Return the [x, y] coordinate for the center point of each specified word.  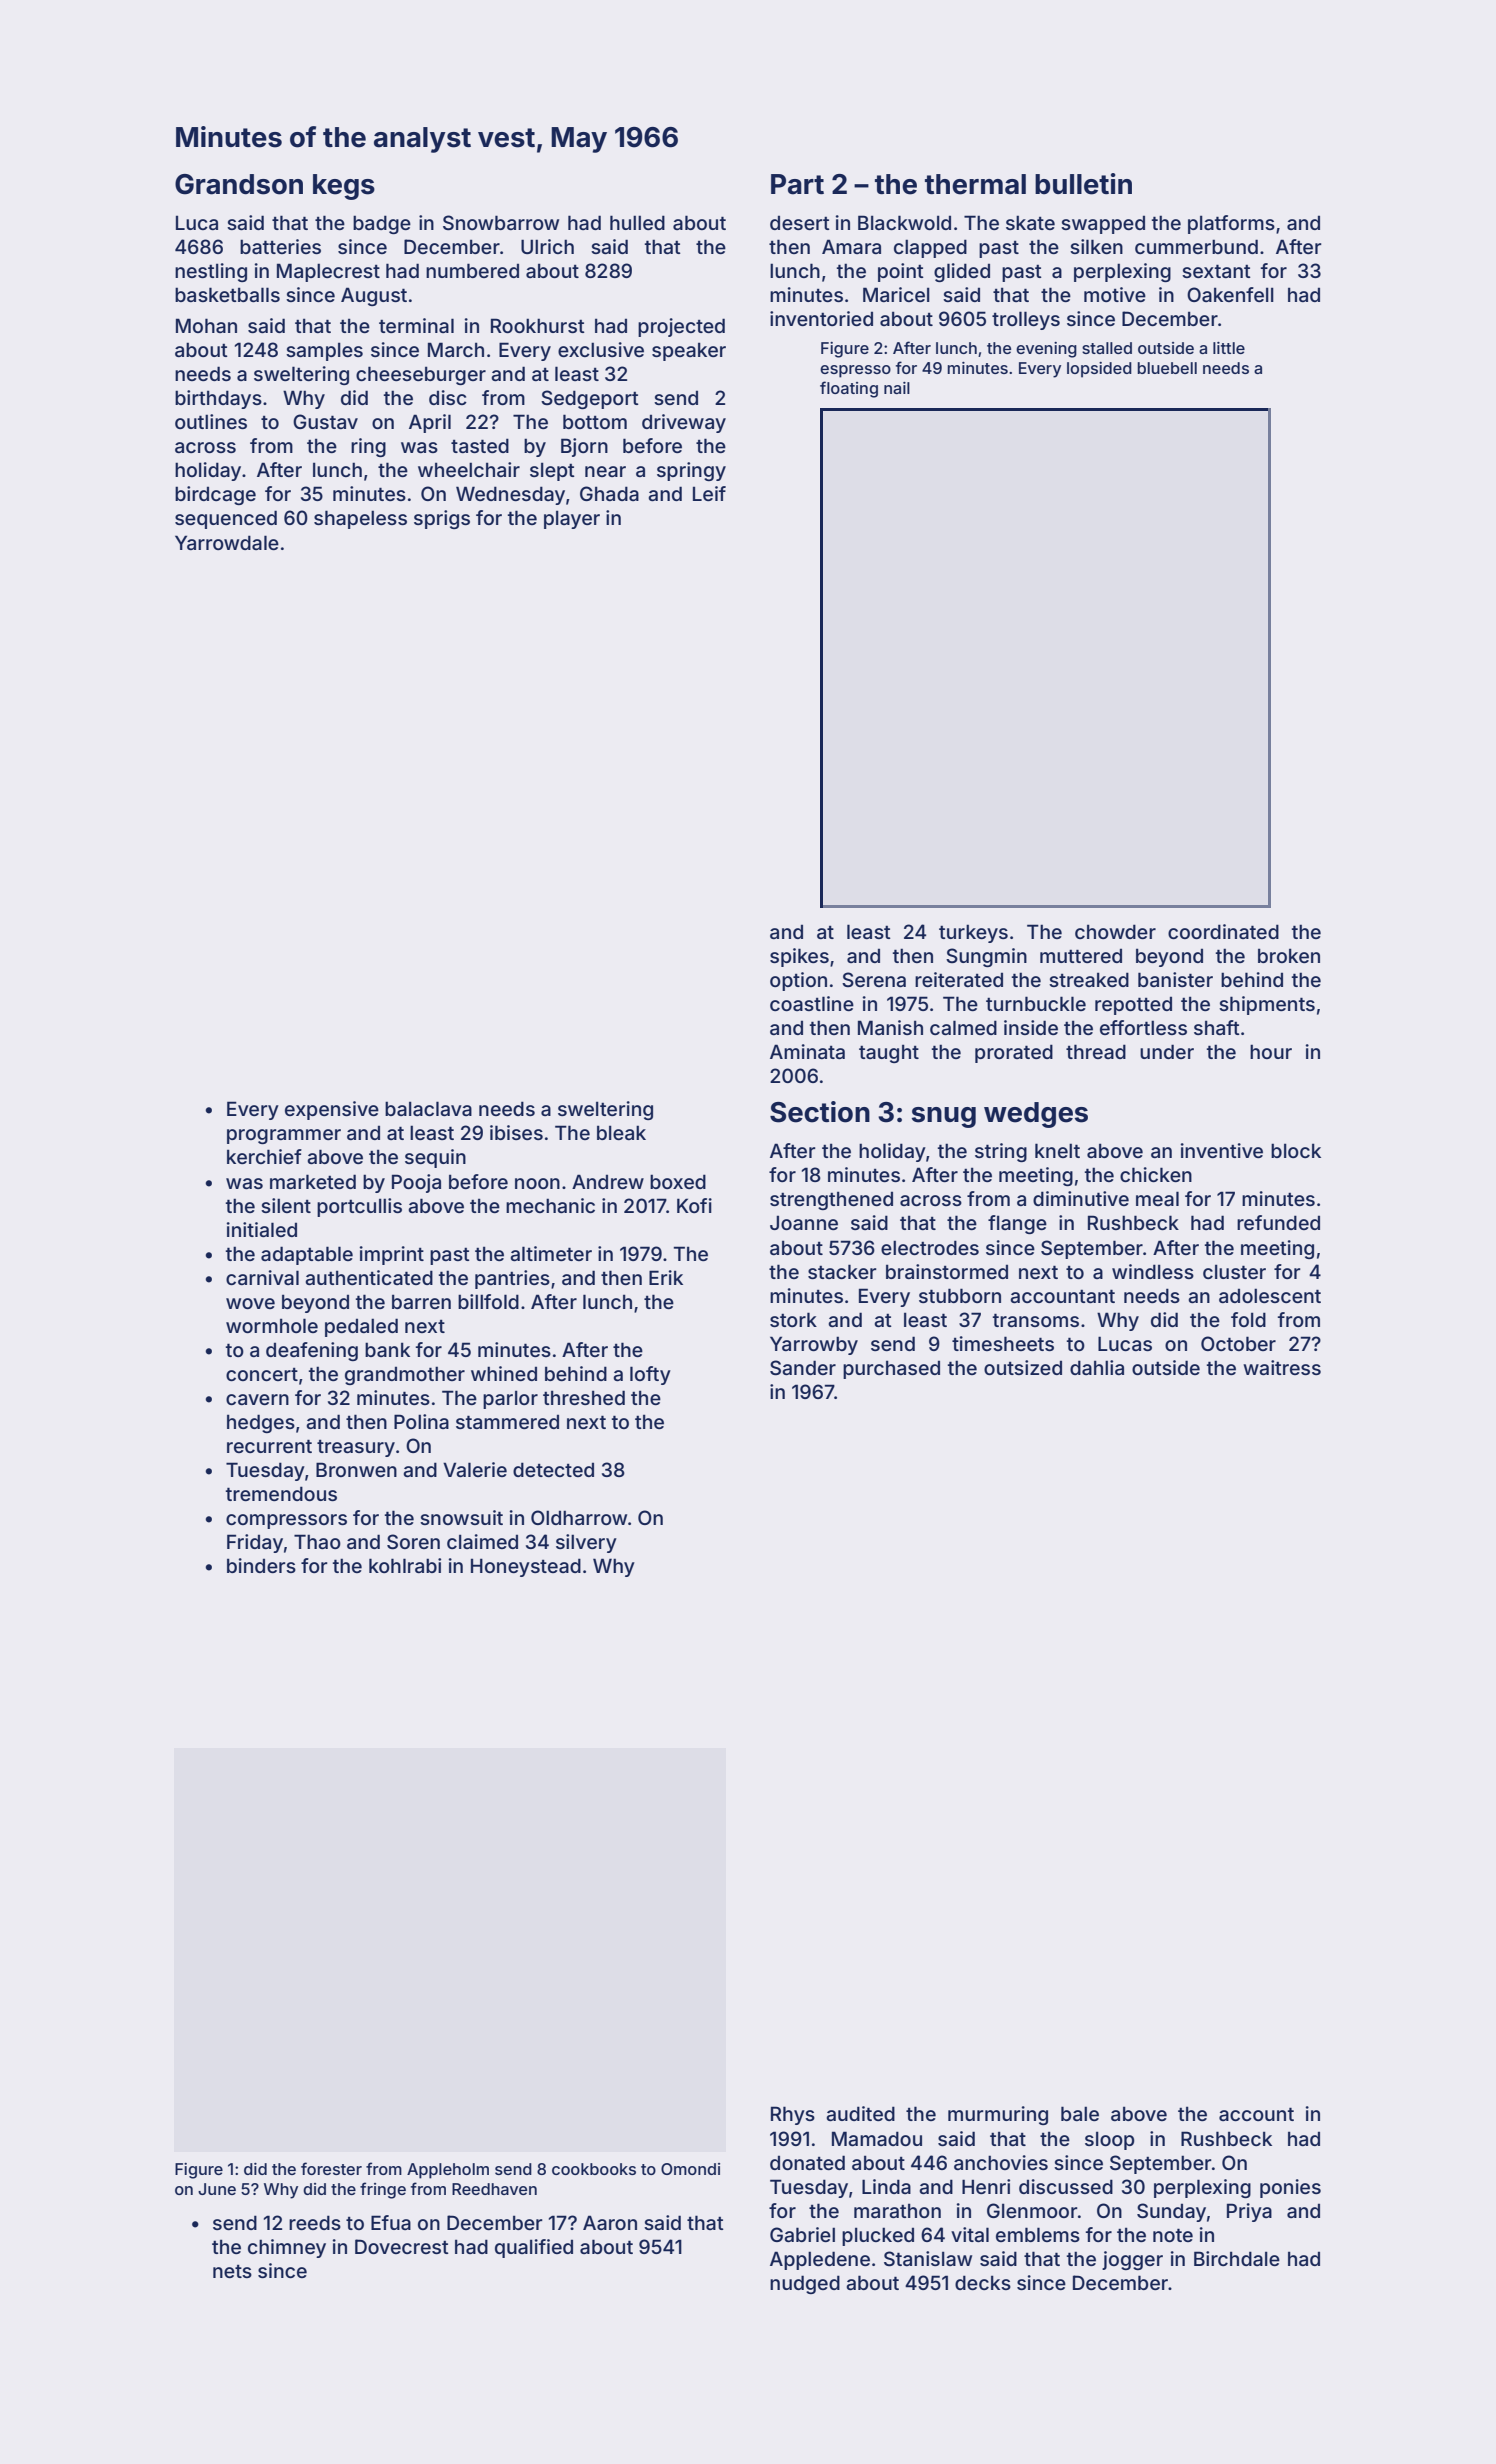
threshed [584, 1397]
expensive [332, 1110]
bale [1080, 2113]
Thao [317, 1541]
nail [897, 388]
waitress [1282, 1367]
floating [849, 389]
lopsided [1099, 370]
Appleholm [448, 2171]
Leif [709, 493]
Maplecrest [328, 272]
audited [860, 2113]
